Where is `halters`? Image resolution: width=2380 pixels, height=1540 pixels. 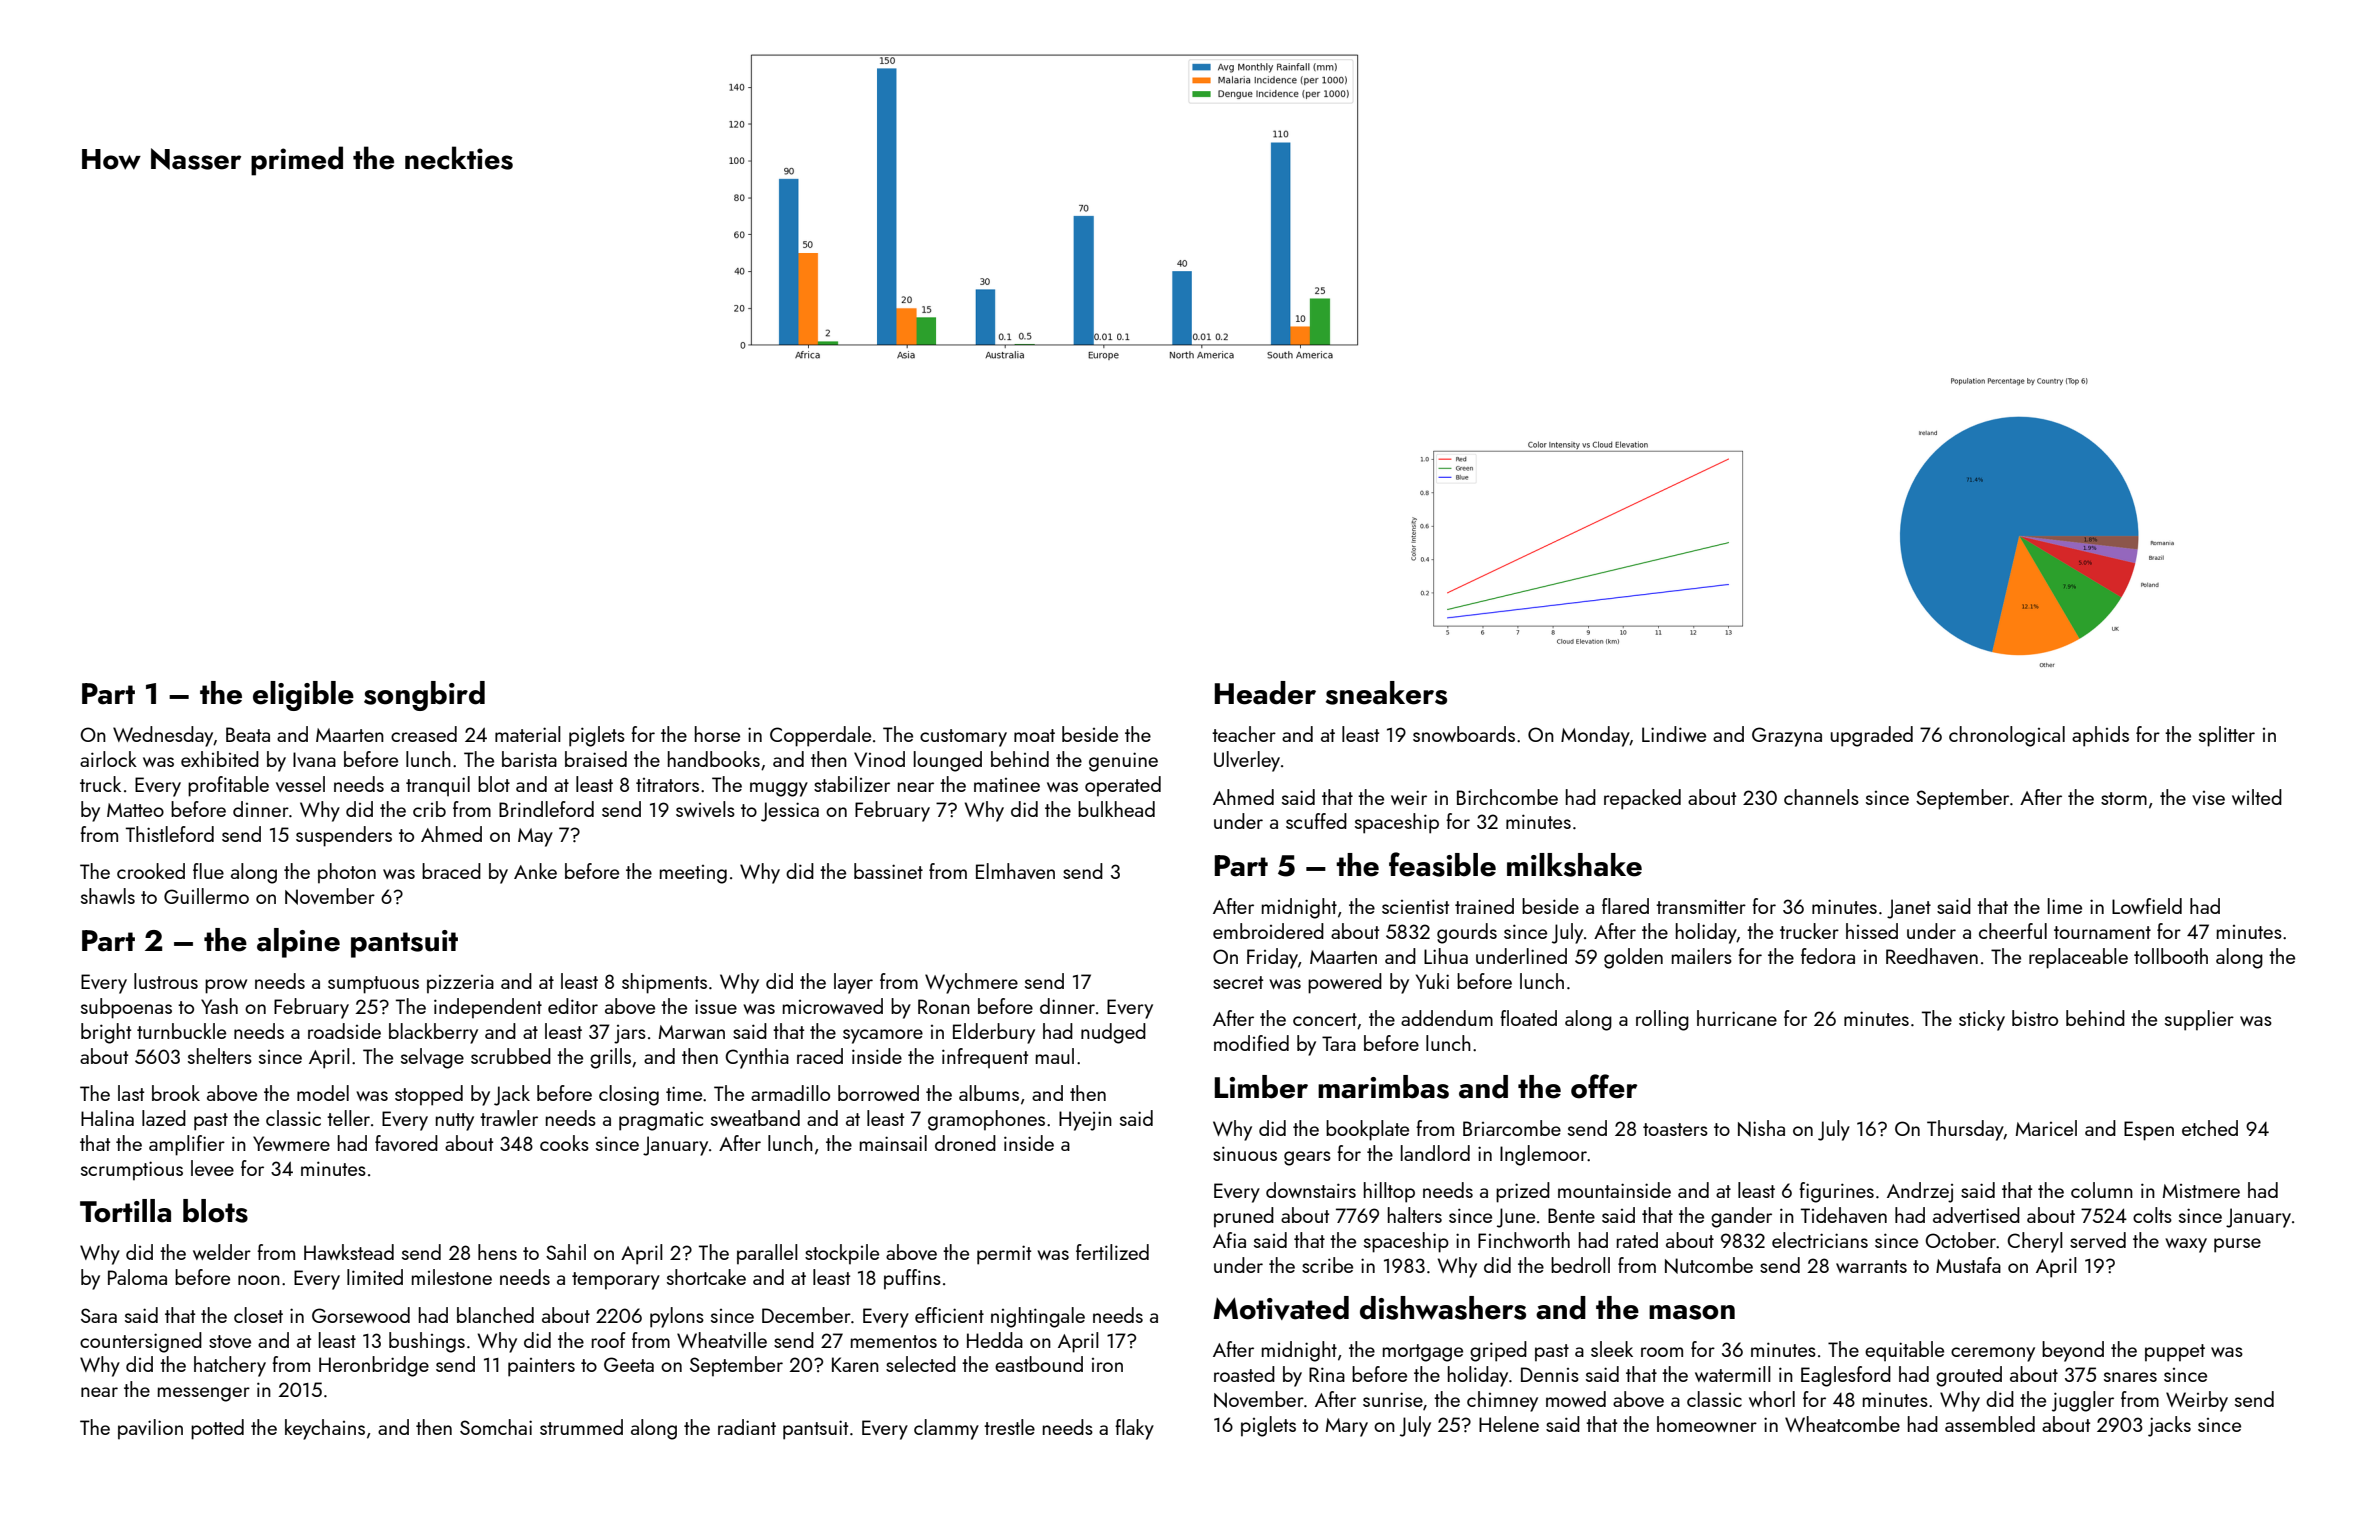
halters is located at coordinates (1415, 1215).
